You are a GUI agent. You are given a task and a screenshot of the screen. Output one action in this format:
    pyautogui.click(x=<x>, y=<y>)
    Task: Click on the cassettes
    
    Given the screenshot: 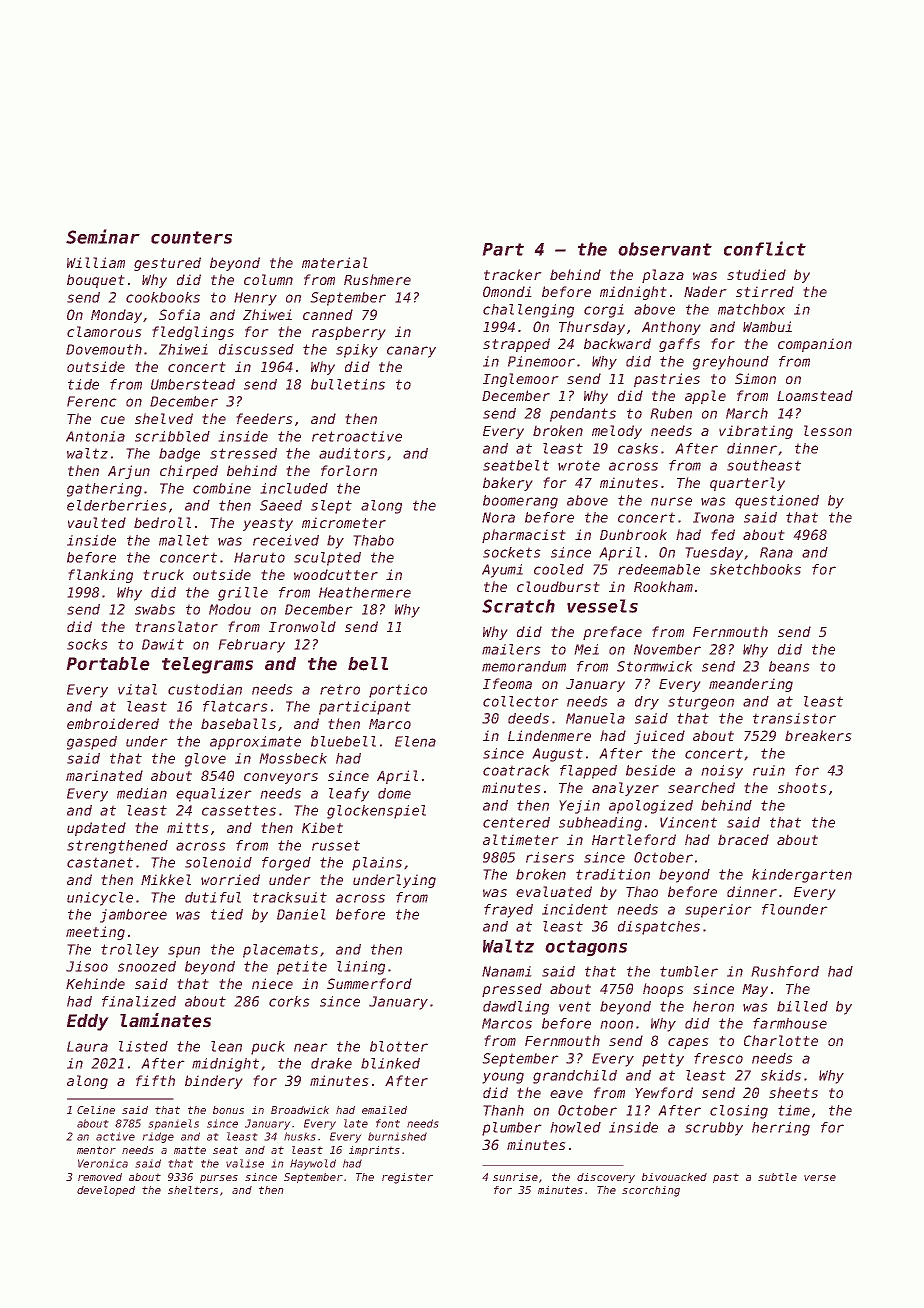 What is the action you would take?
    pyautogui.click(x=239, y=810)
